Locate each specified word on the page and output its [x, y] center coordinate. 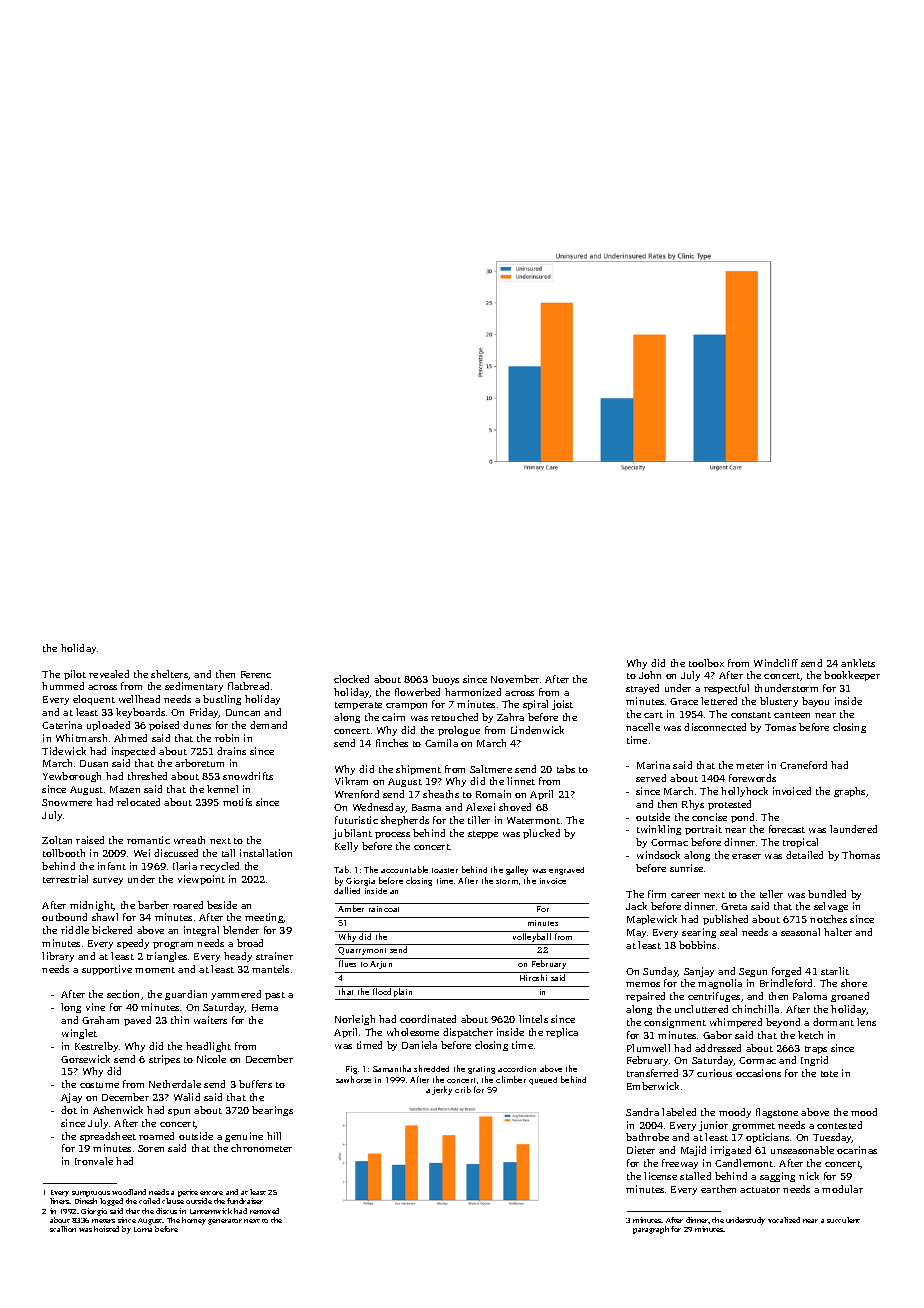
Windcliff [776, 663]
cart [653, 715]
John [650, 675]
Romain [493, 794]
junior [713, 1126]
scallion [63, 1229]
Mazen [125, 789]
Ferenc [256, 674]
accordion [517, 1069]
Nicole [211, 1059]
